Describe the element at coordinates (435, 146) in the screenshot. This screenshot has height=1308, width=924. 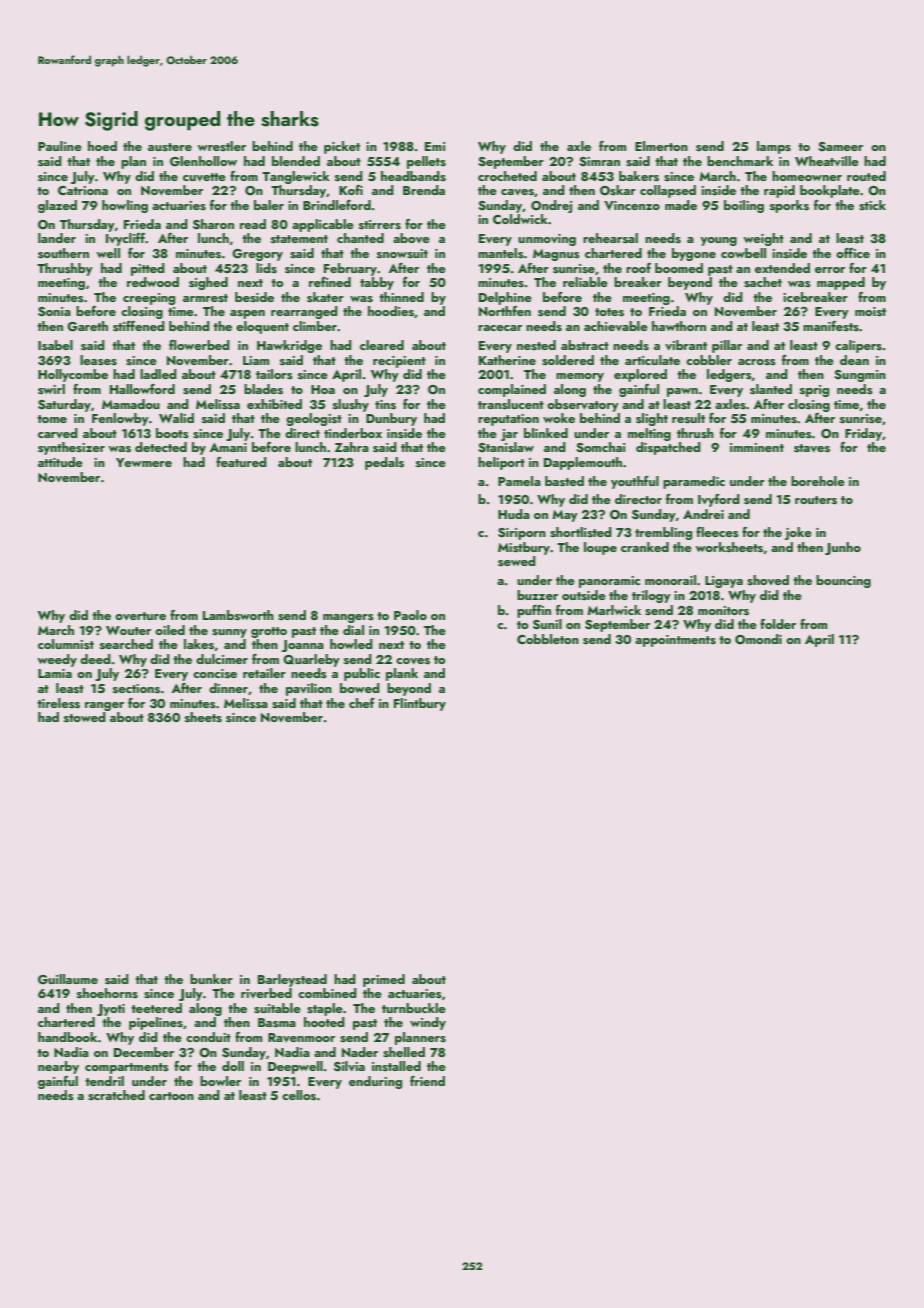
I see `Emi` at that location.
